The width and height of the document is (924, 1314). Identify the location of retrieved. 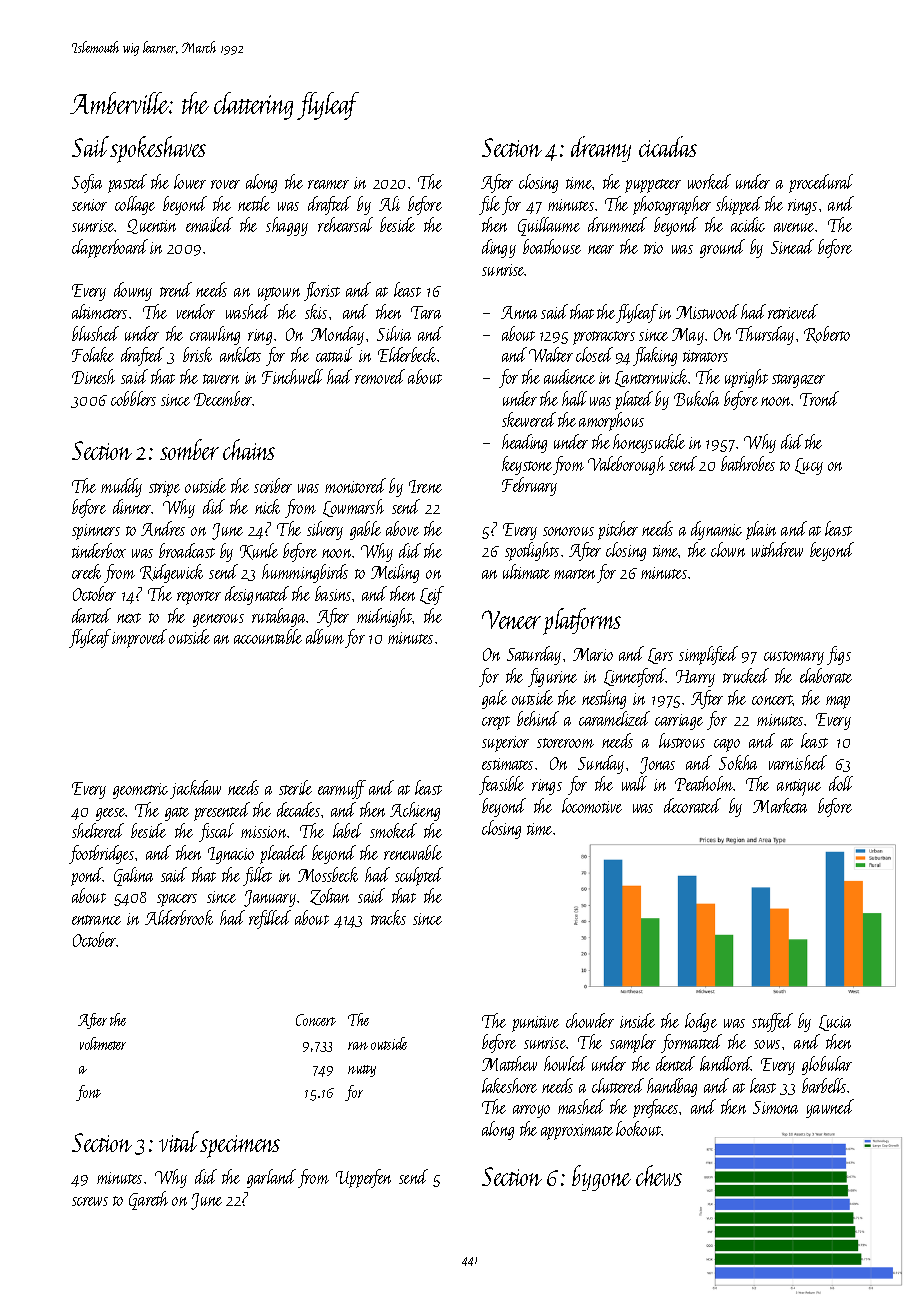
(793, 311).
